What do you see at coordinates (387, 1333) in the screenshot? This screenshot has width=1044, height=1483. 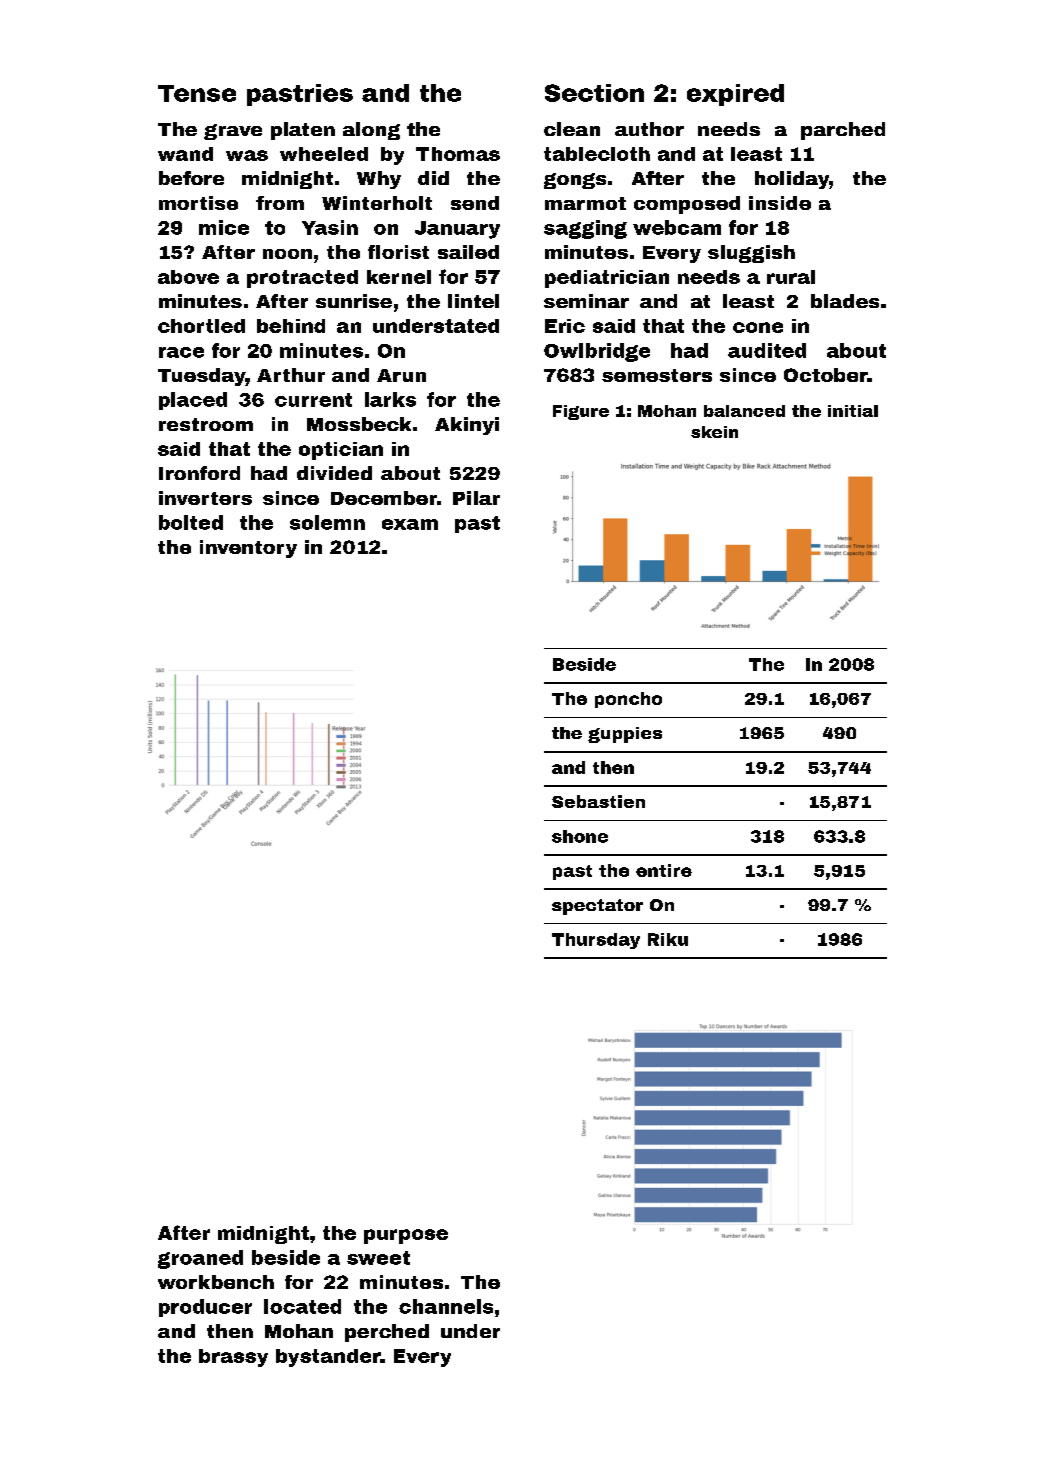 I see `perched` at bounding box center [387, 1333].
